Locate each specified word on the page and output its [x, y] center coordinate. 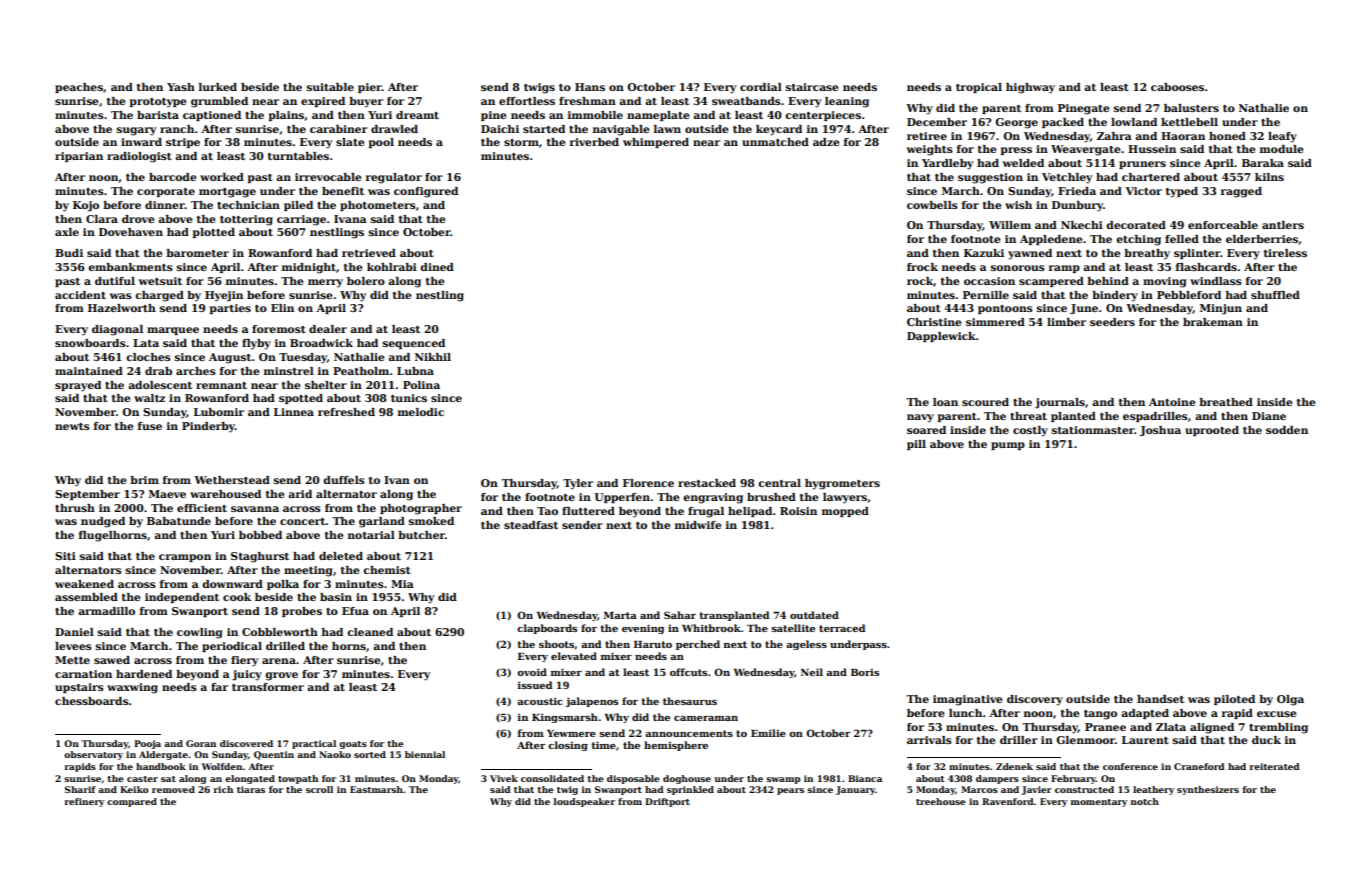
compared [132, 802]
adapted [1145, 714]
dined [437, 267]
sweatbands [746, 101]
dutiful [115, 281]
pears [790, 791]
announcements [689, 733]
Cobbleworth [280, 632]
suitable [330, 87]
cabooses [1177, 87]
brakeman [1213, 322]
